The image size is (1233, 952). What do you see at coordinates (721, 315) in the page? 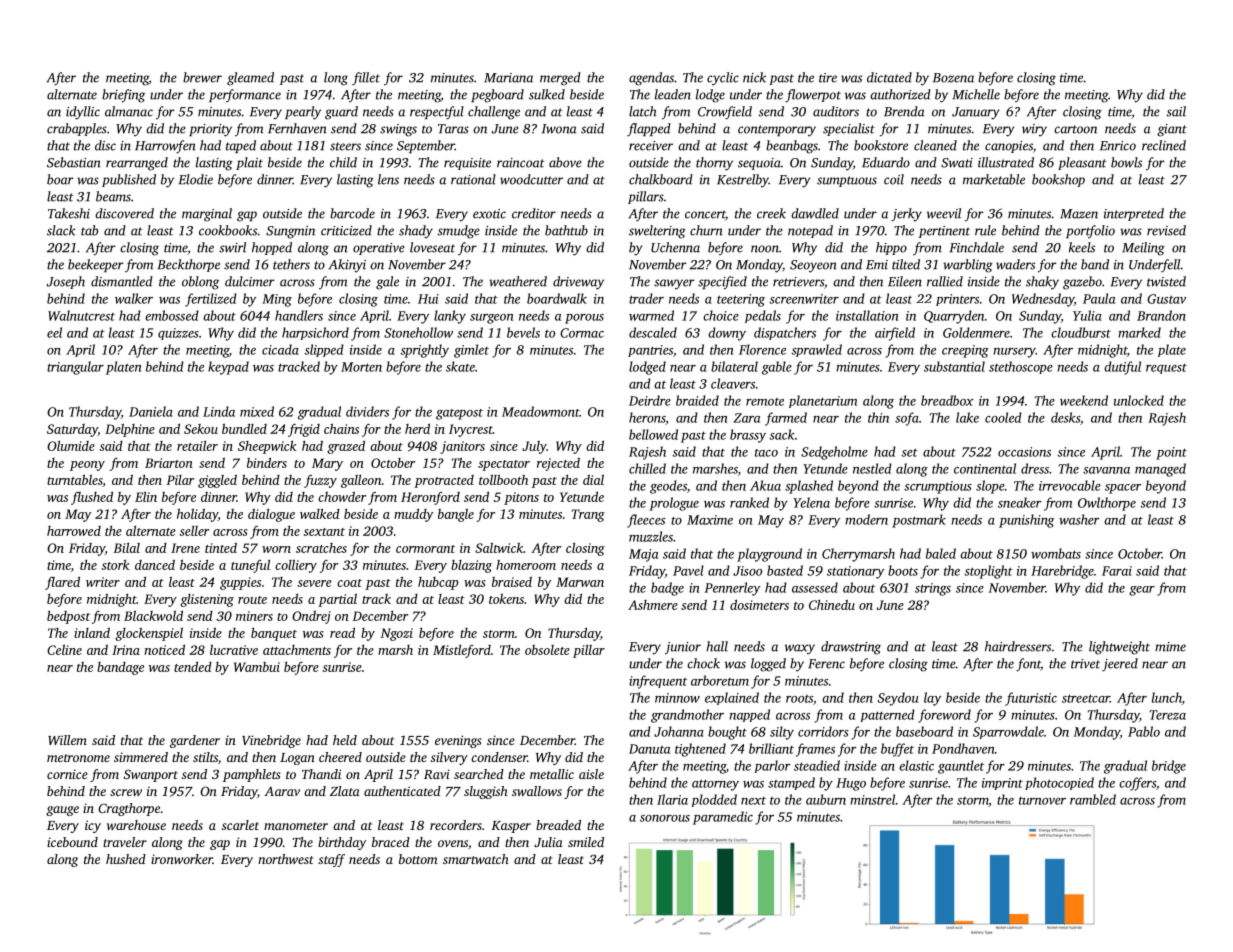
I see `choice` at bounding box center [721, 315].
